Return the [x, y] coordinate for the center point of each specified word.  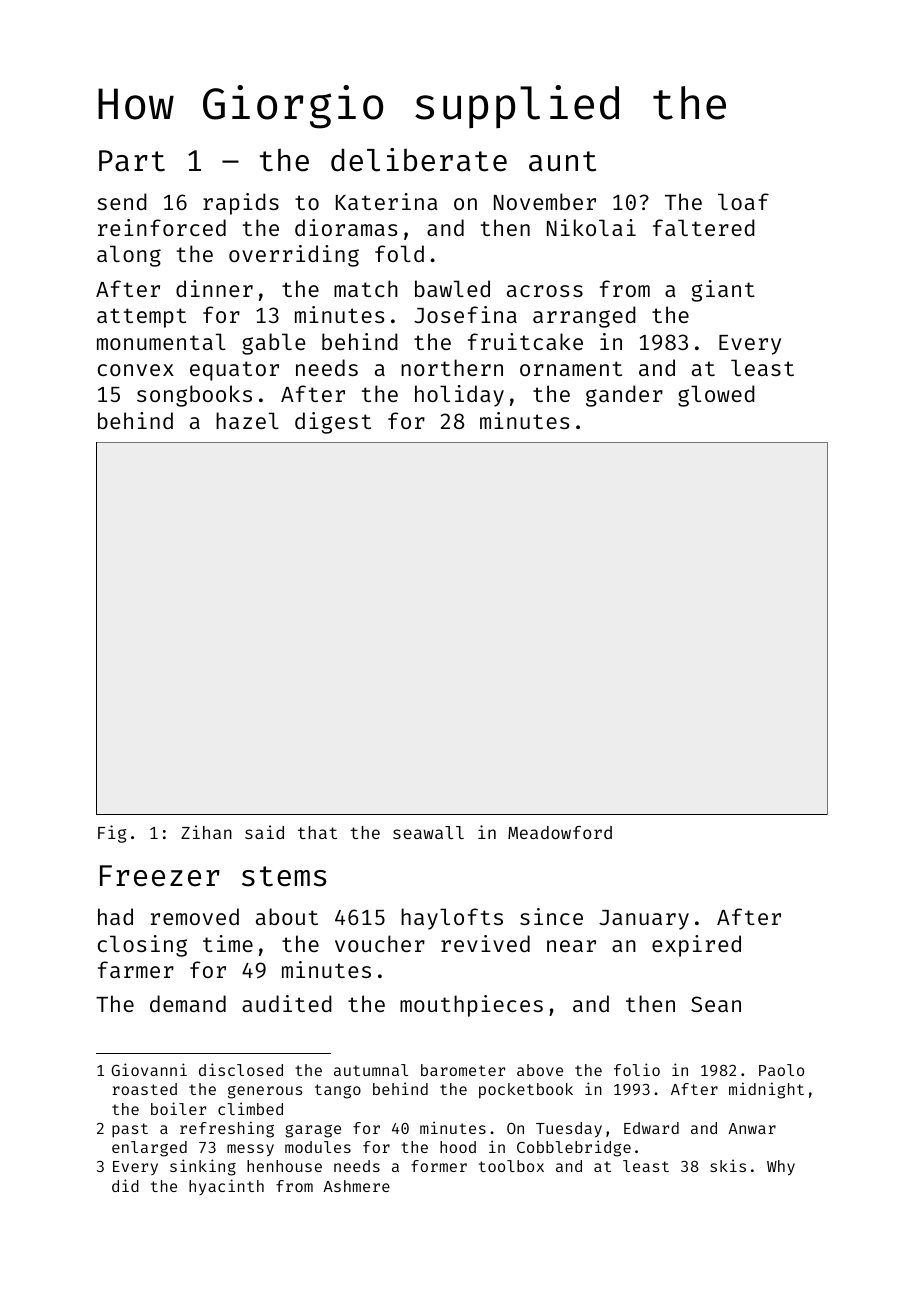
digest [333, 423]
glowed [716, 396]
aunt [562, 161]
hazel [247, 420]
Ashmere [356, 1186]
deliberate [419, 160]
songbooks [194, 396]
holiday [459, 396]
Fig [112, 834]
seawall [428, 832]
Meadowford [560, 832]
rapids [241, 204]
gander [624, 396]
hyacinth [226, 1187]
